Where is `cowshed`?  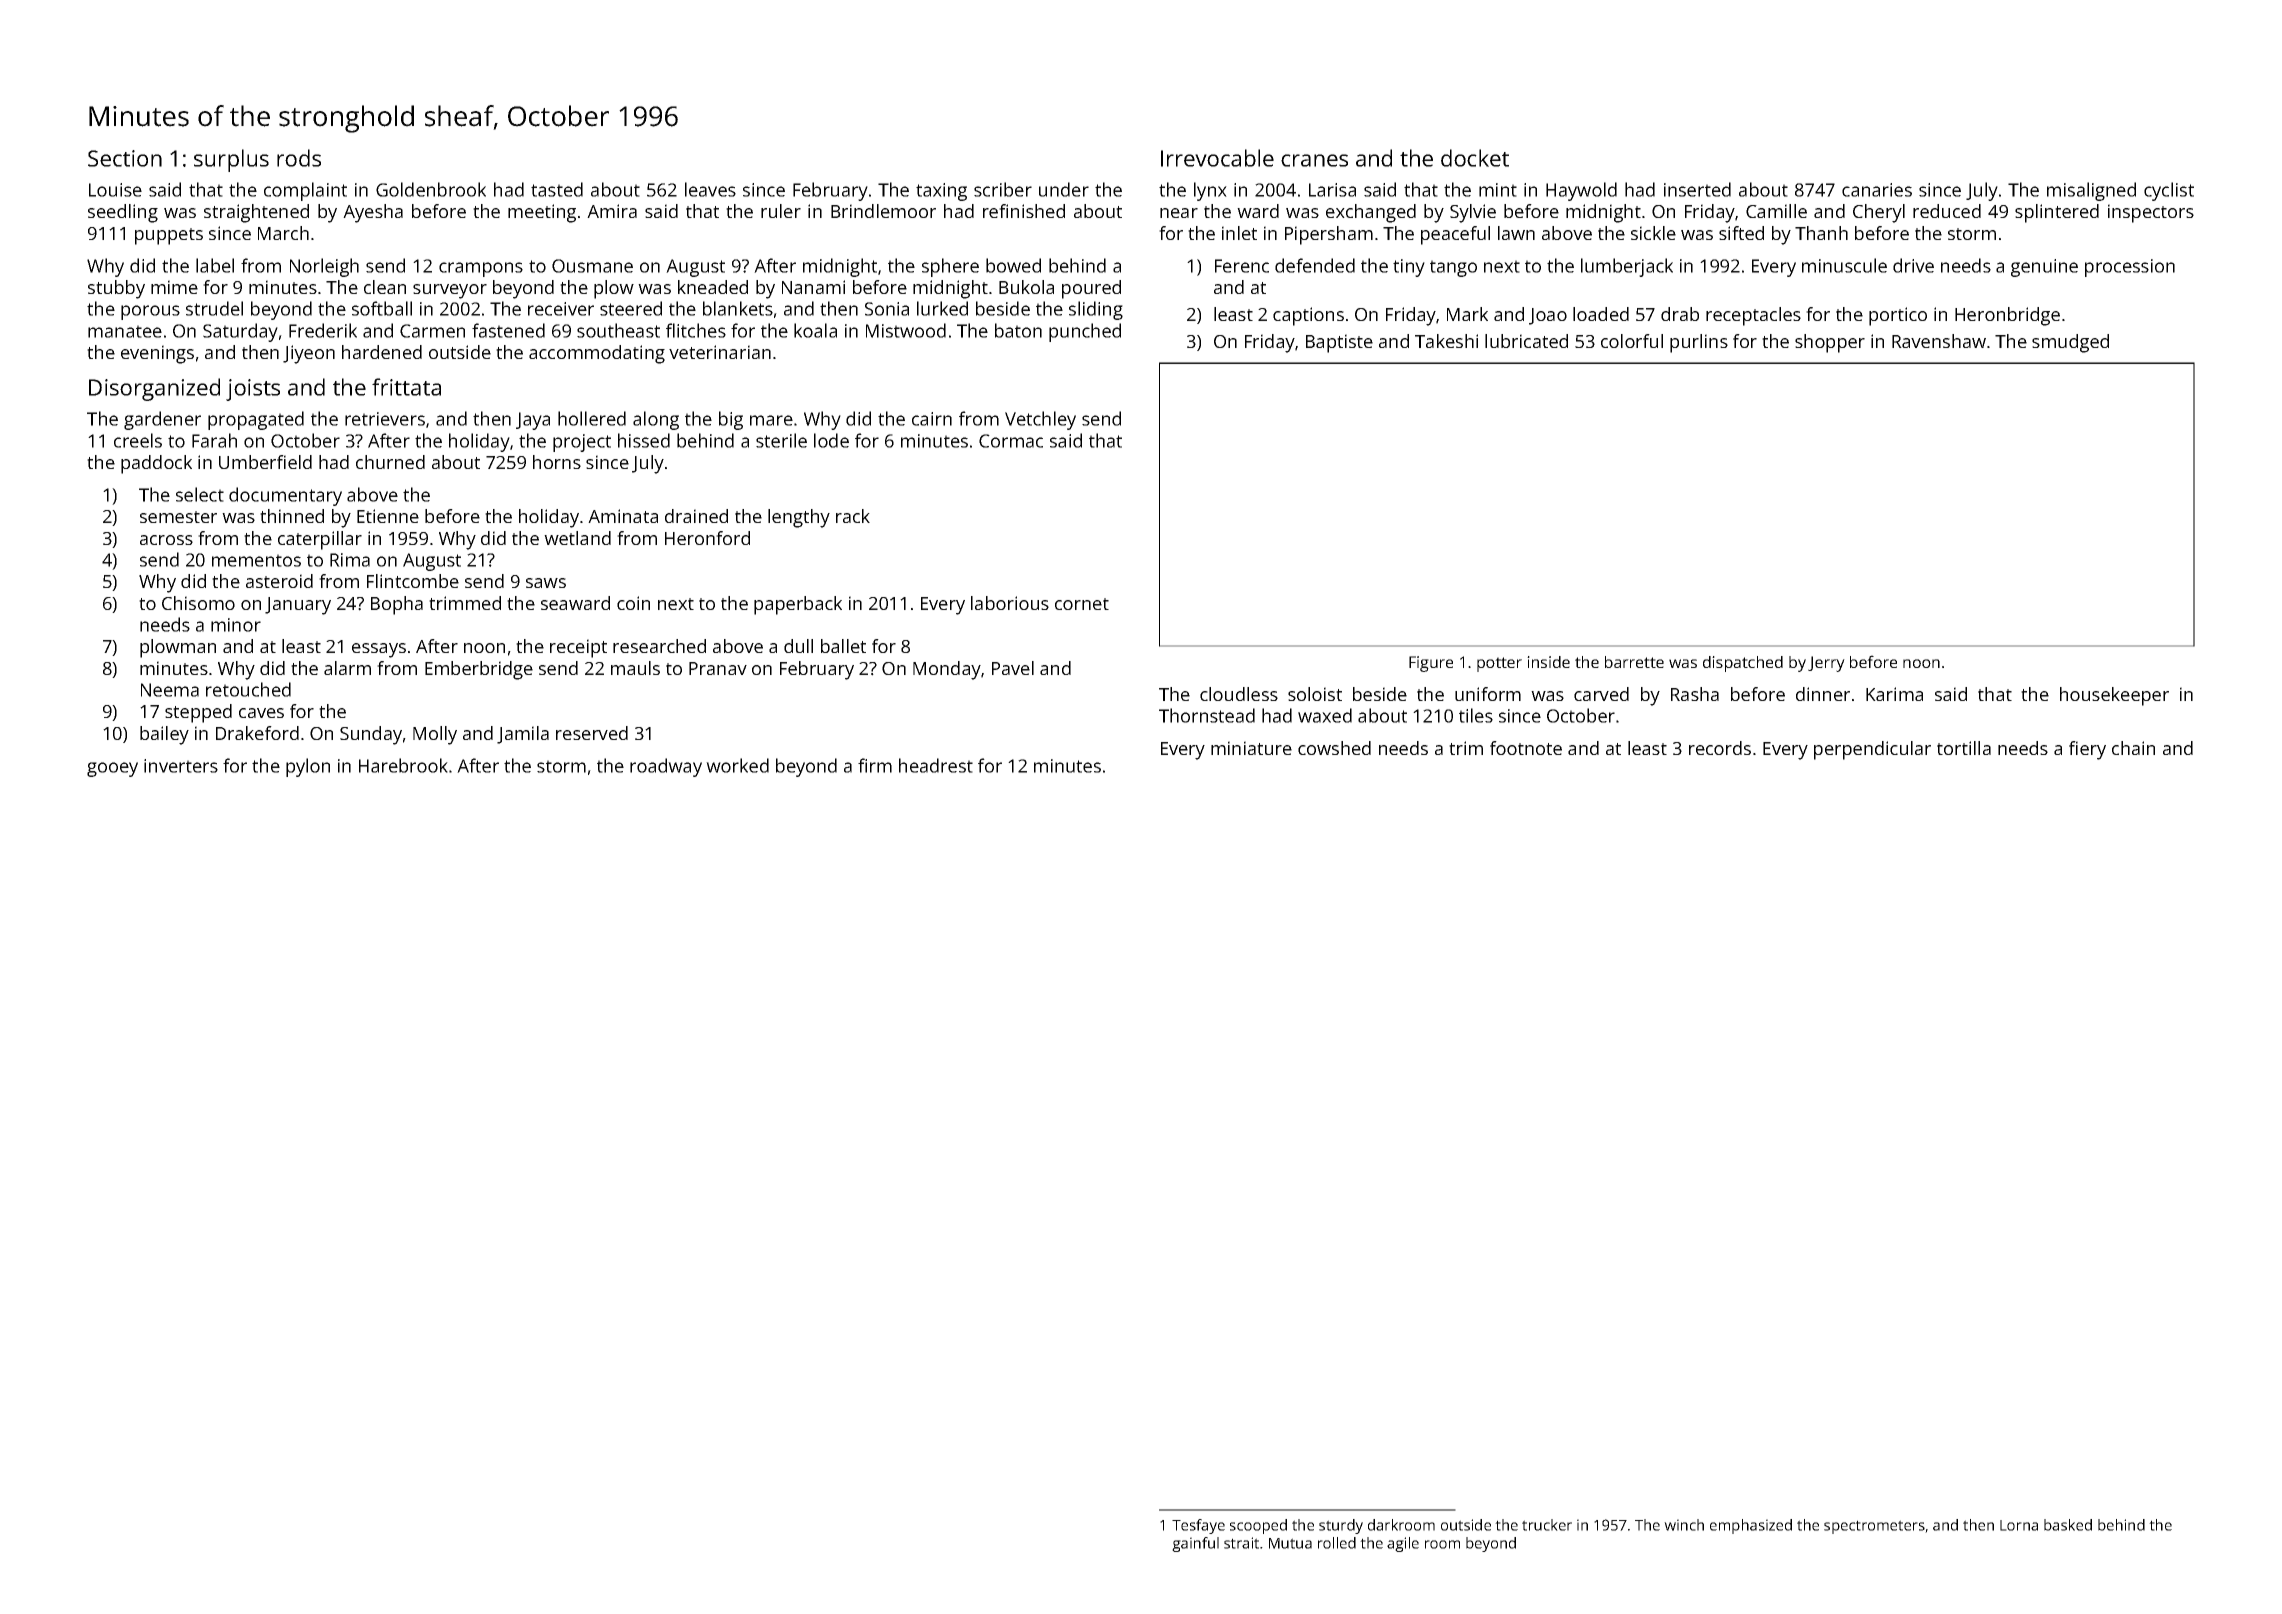
cowshed is located at coordinates (1334, 748).
